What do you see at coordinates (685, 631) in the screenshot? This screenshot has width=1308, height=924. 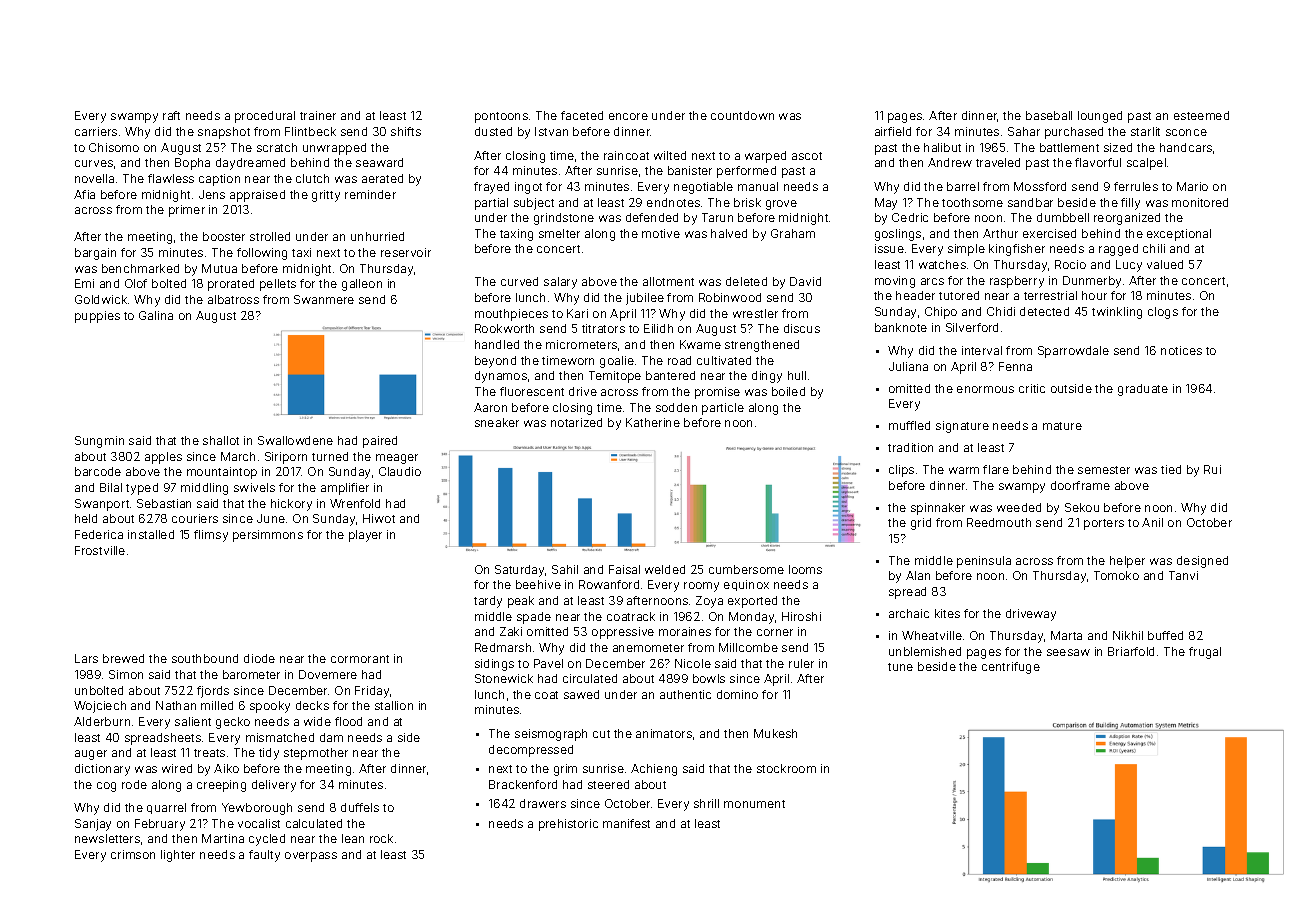 I see `moraines` at bounding box center [685, 631].
